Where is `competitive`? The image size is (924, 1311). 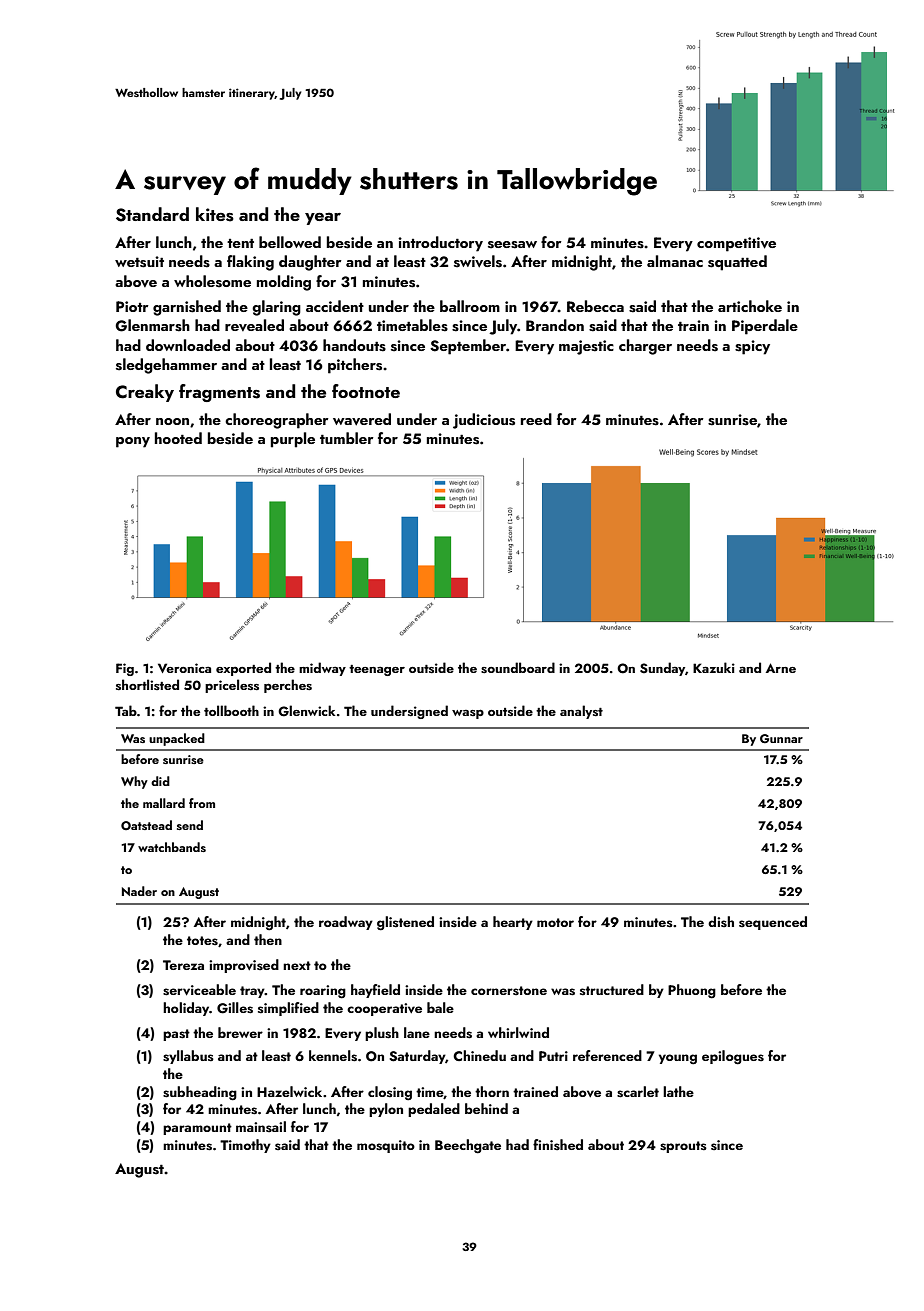
competitive is located at coordinates (736, 244).
